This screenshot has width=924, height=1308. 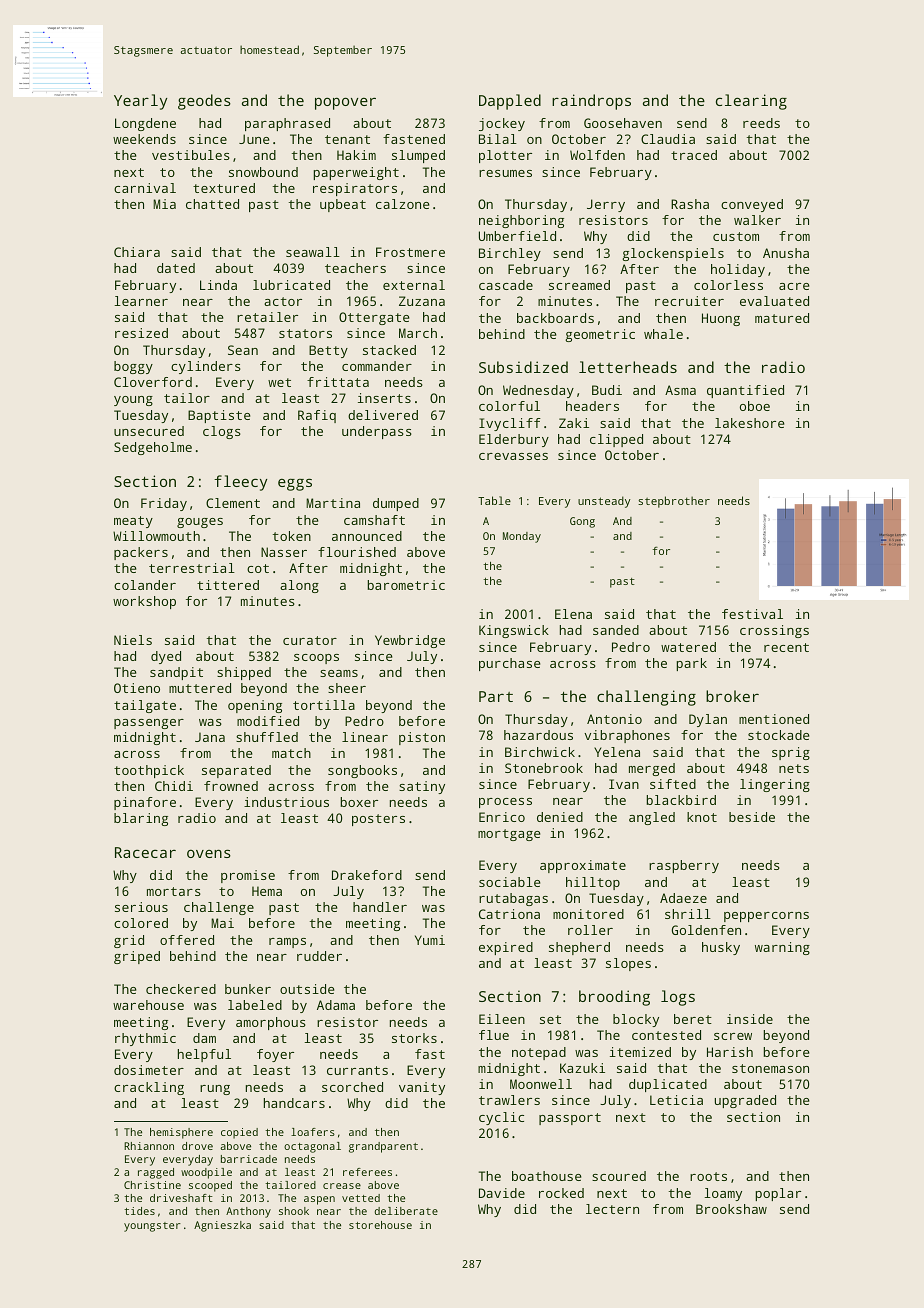 What do you see at coordinates (502, 1019) in the screenshot?
I see `Eileen` at bounding box center [502, 1019].
